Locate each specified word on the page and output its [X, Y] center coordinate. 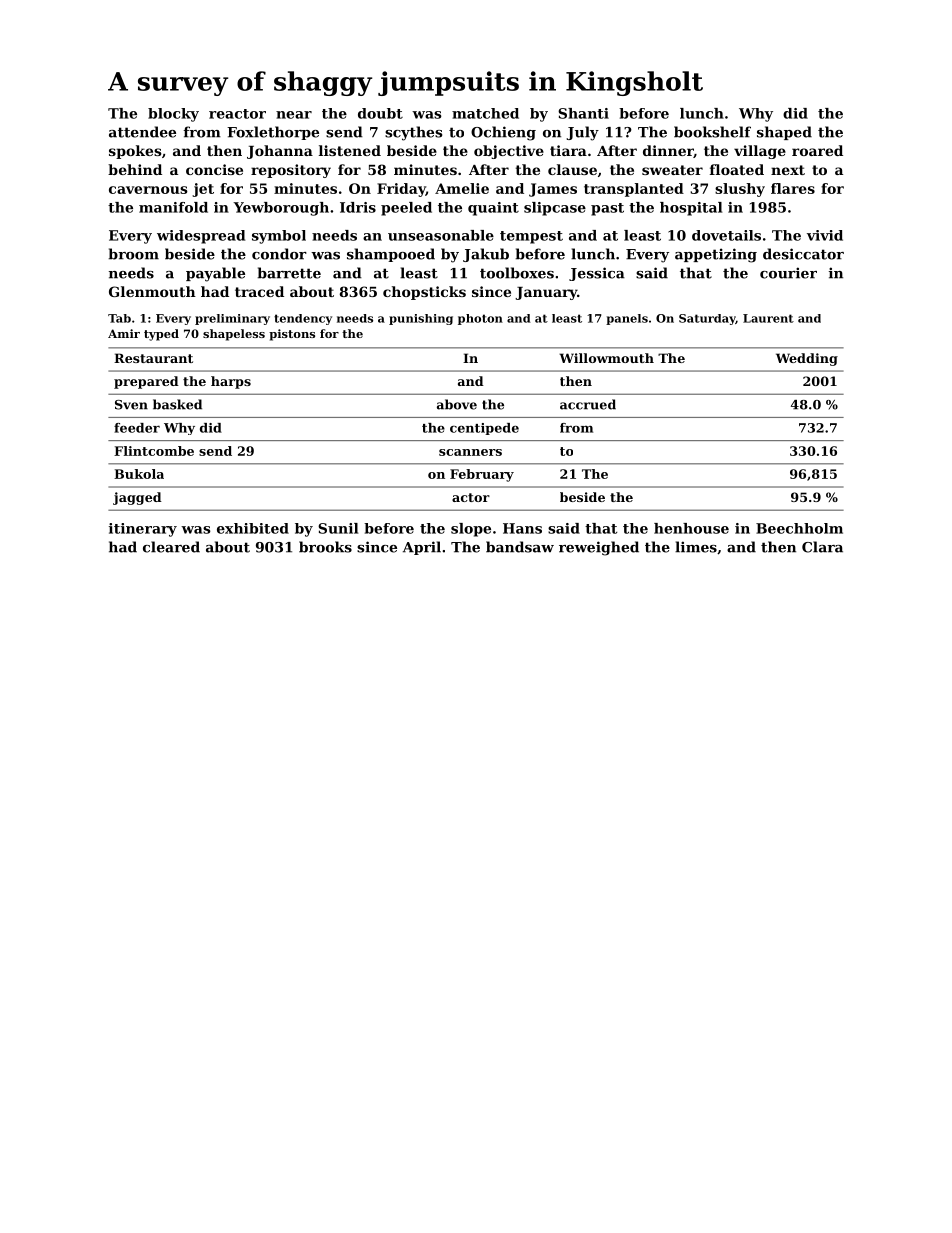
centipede [484, 429]
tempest [531, 237]
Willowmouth [606, 358]
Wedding [807, 359]
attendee [142, 132]
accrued [588, 404]
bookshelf [712, 132]
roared [817, 150]
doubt [380, 113]
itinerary [143, 530]
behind [135, 169]
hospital [691, 209]
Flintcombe [154, 451]
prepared [146, 382]
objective [509, 152]
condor [279, 254]
